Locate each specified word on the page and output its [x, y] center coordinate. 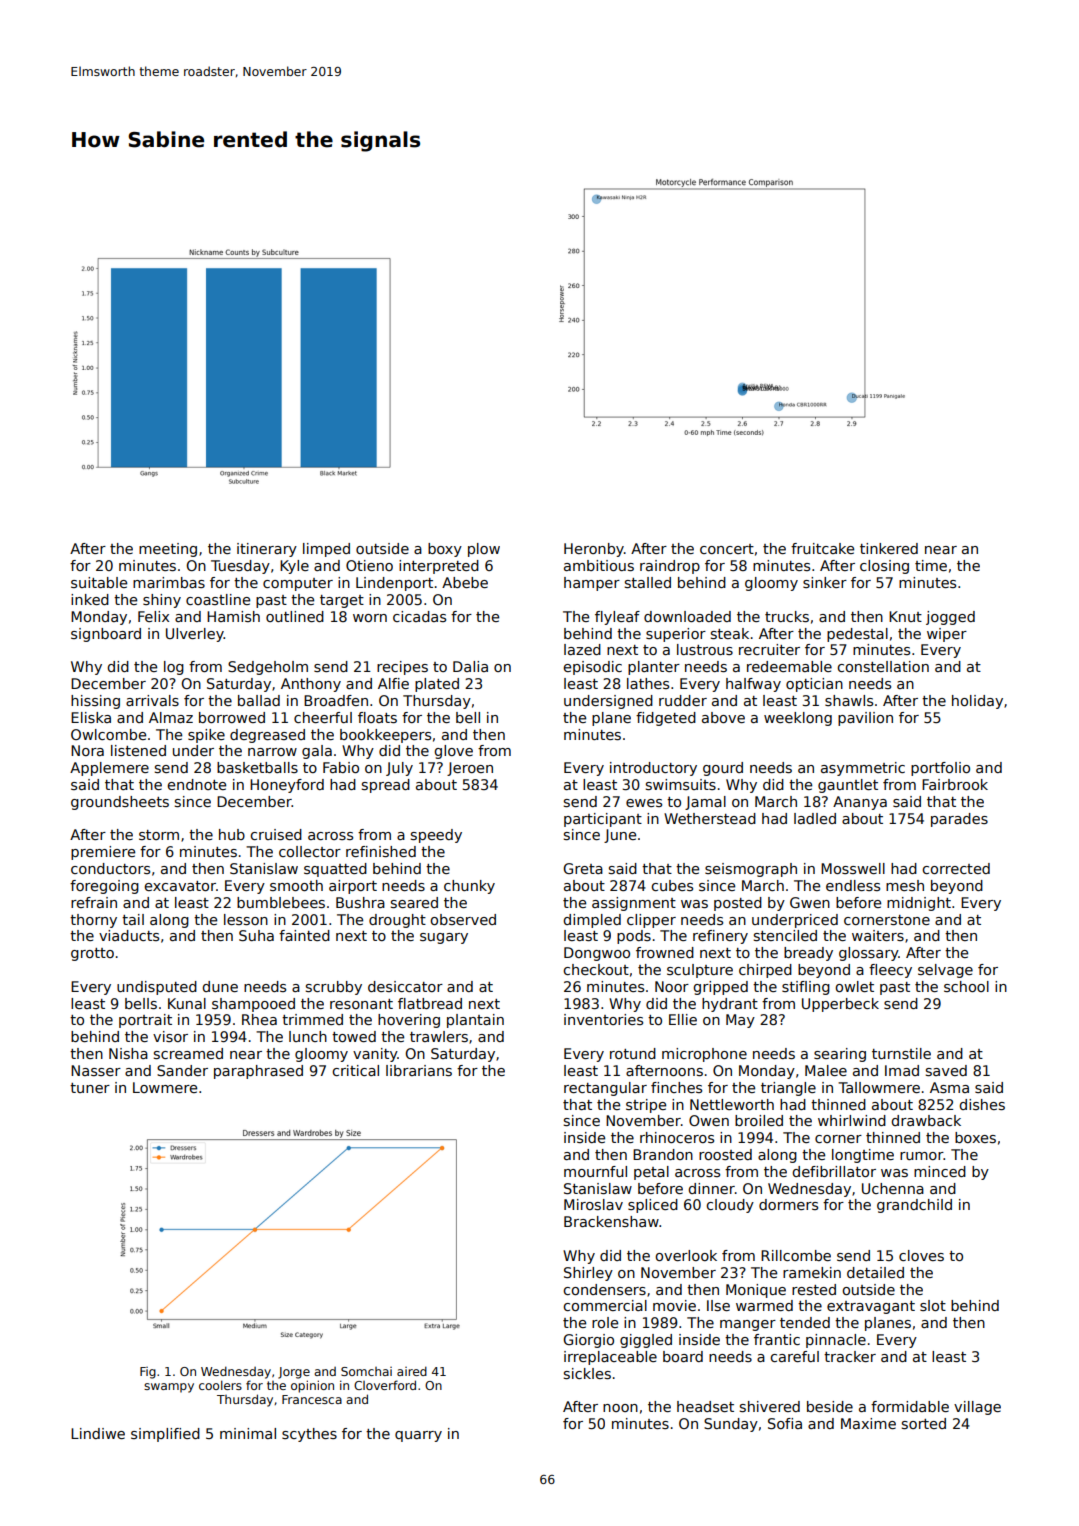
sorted [924, 1423]
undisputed [157, 988]
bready [808, 954]
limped [326, 550]
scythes [309, 1435]
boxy [445, 550]
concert [727, 549]
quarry [418, 1436]
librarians [419, 1070]
